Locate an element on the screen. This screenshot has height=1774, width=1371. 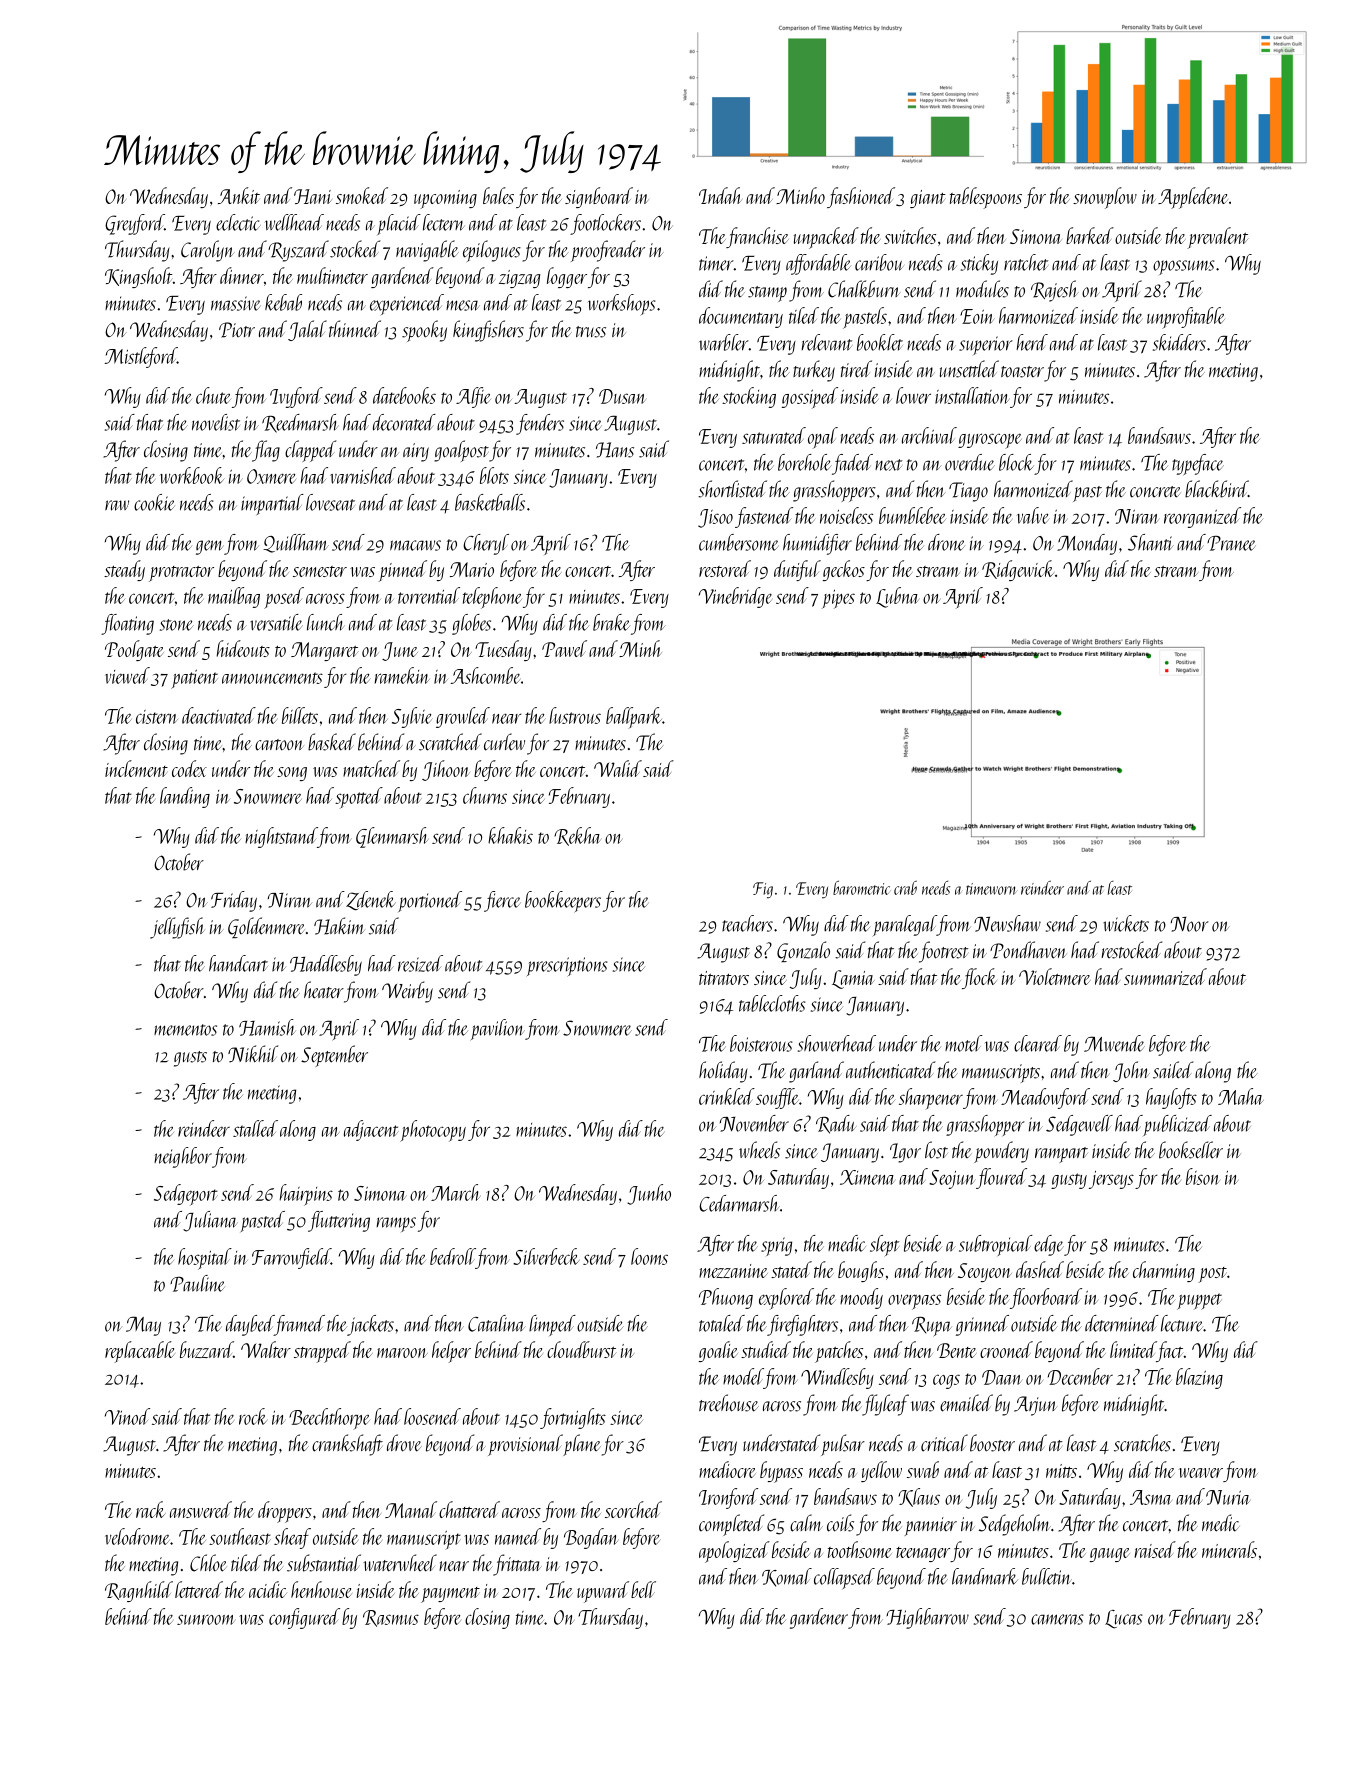
Ridgewick is located at coordinates (1018, 570).
